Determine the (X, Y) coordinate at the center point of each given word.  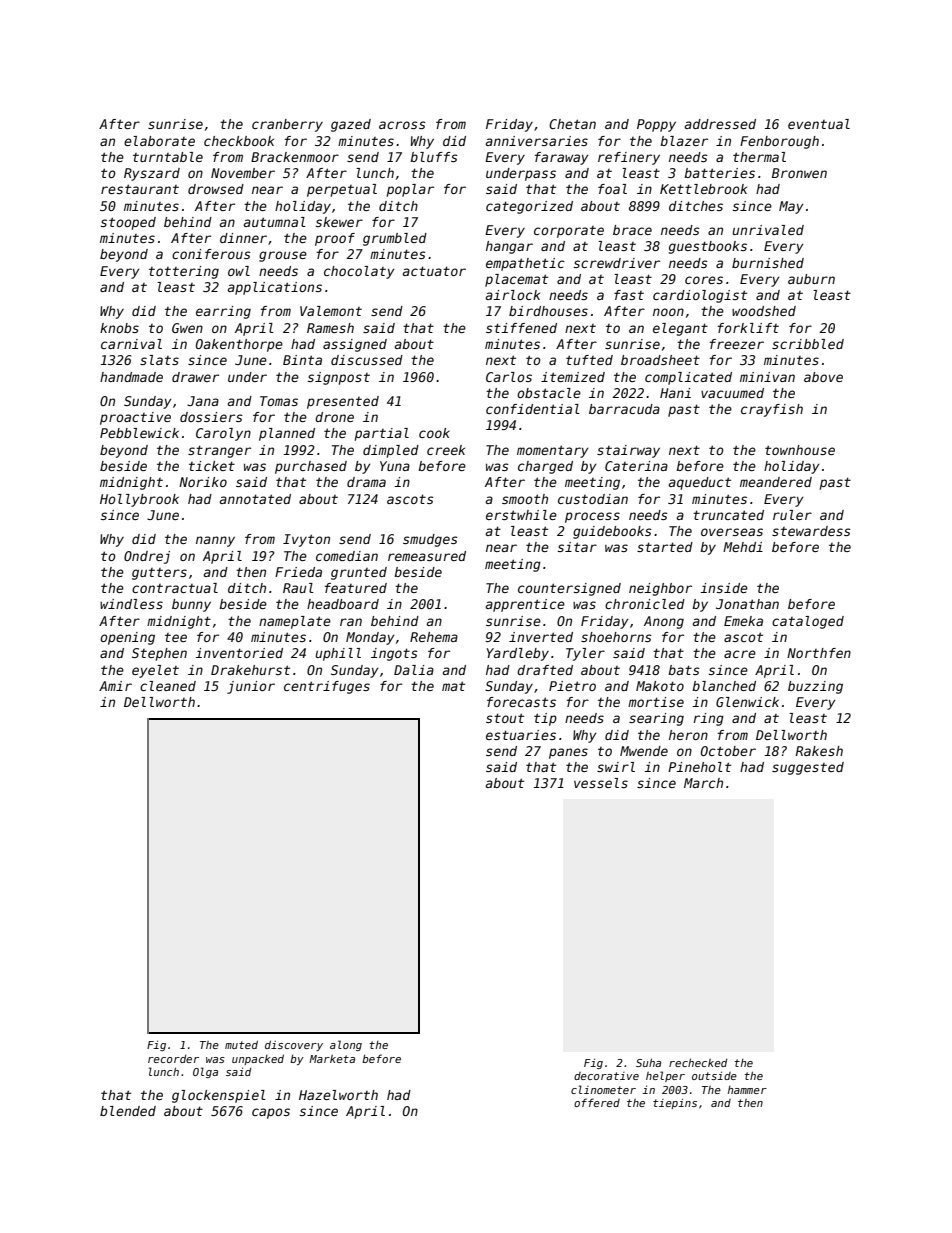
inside (724, 588)
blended (128, 1111)
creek (446, 450)
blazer (684, 141)
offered (597, 1102)
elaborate (159, 141)
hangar (509, 247)
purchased (311, 467)
